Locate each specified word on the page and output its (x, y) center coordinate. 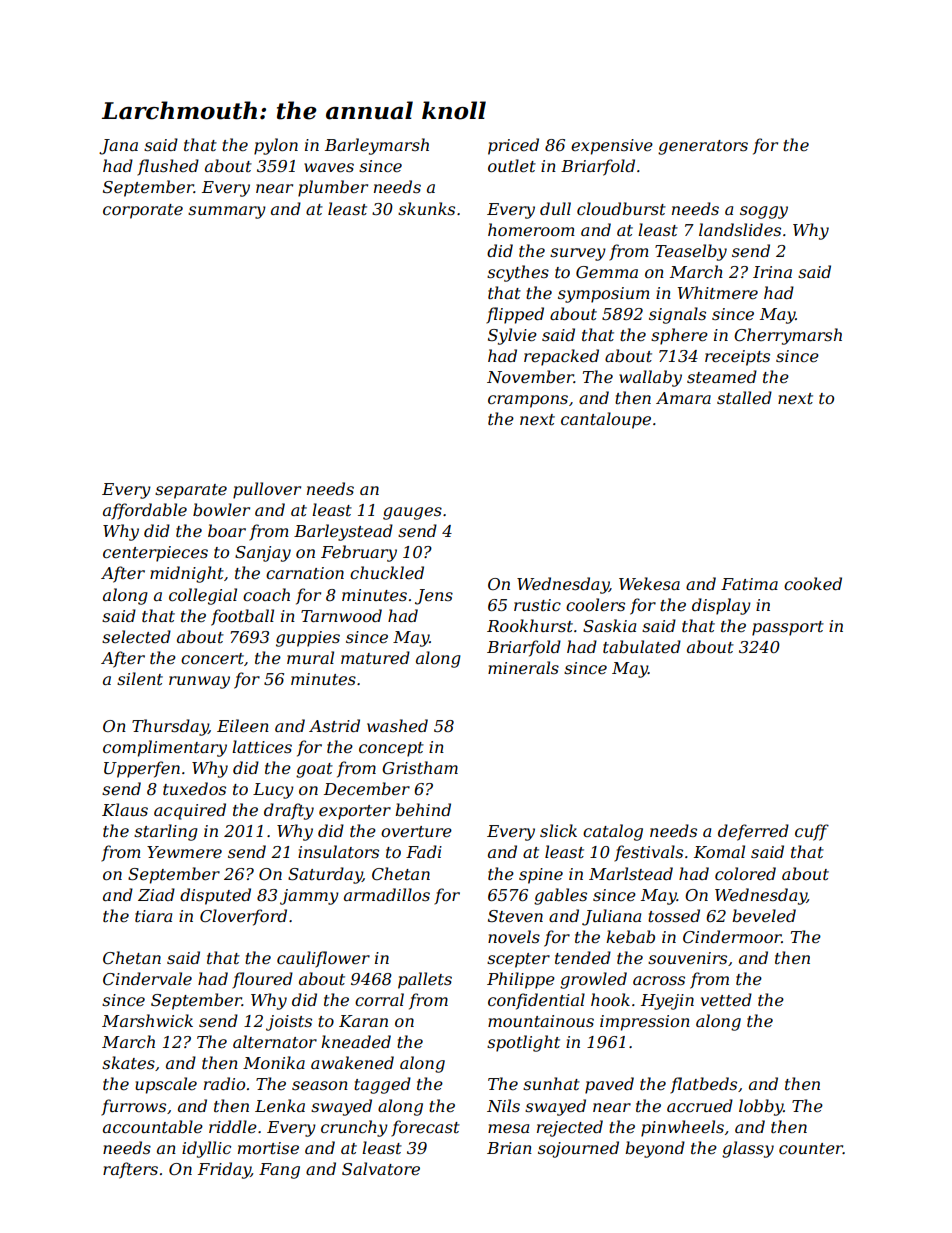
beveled (764, 915)
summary (227, 212)
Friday (224, 1170)
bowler (221, 509)
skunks (426, 208)
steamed (722, 376)
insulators (338, 851)
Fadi (424, 851)
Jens (434, 597)
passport (788, 628)
